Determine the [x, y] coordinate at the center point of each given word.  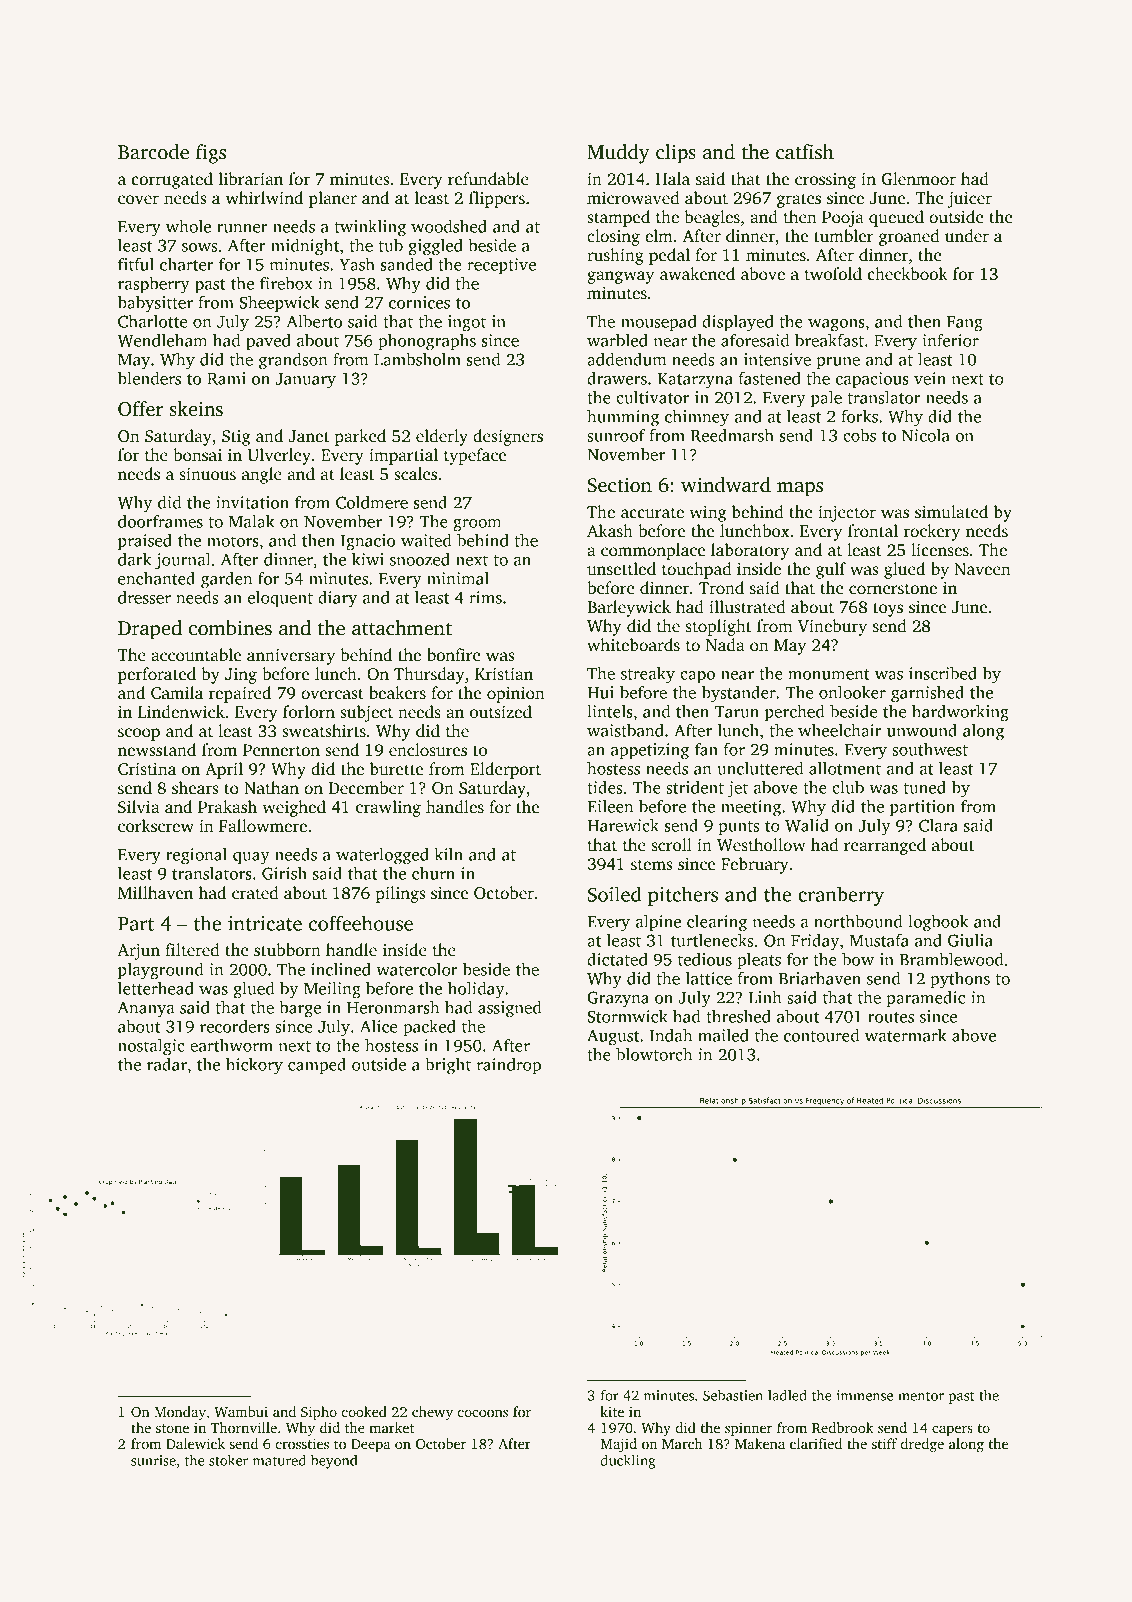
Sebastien [733, 1395]
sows [199, 247]
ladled [787, 1395]
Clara [938, 825]
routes [891, 1017]
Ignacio [368, 542]
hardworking [960, 713]
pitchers [683, 896]
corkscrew [156, 826]
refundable [488, 179]
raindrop [508, 1066]
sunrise [153, 1460]
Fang [965, 324]
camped [317, 1066]
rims [485, 597]
